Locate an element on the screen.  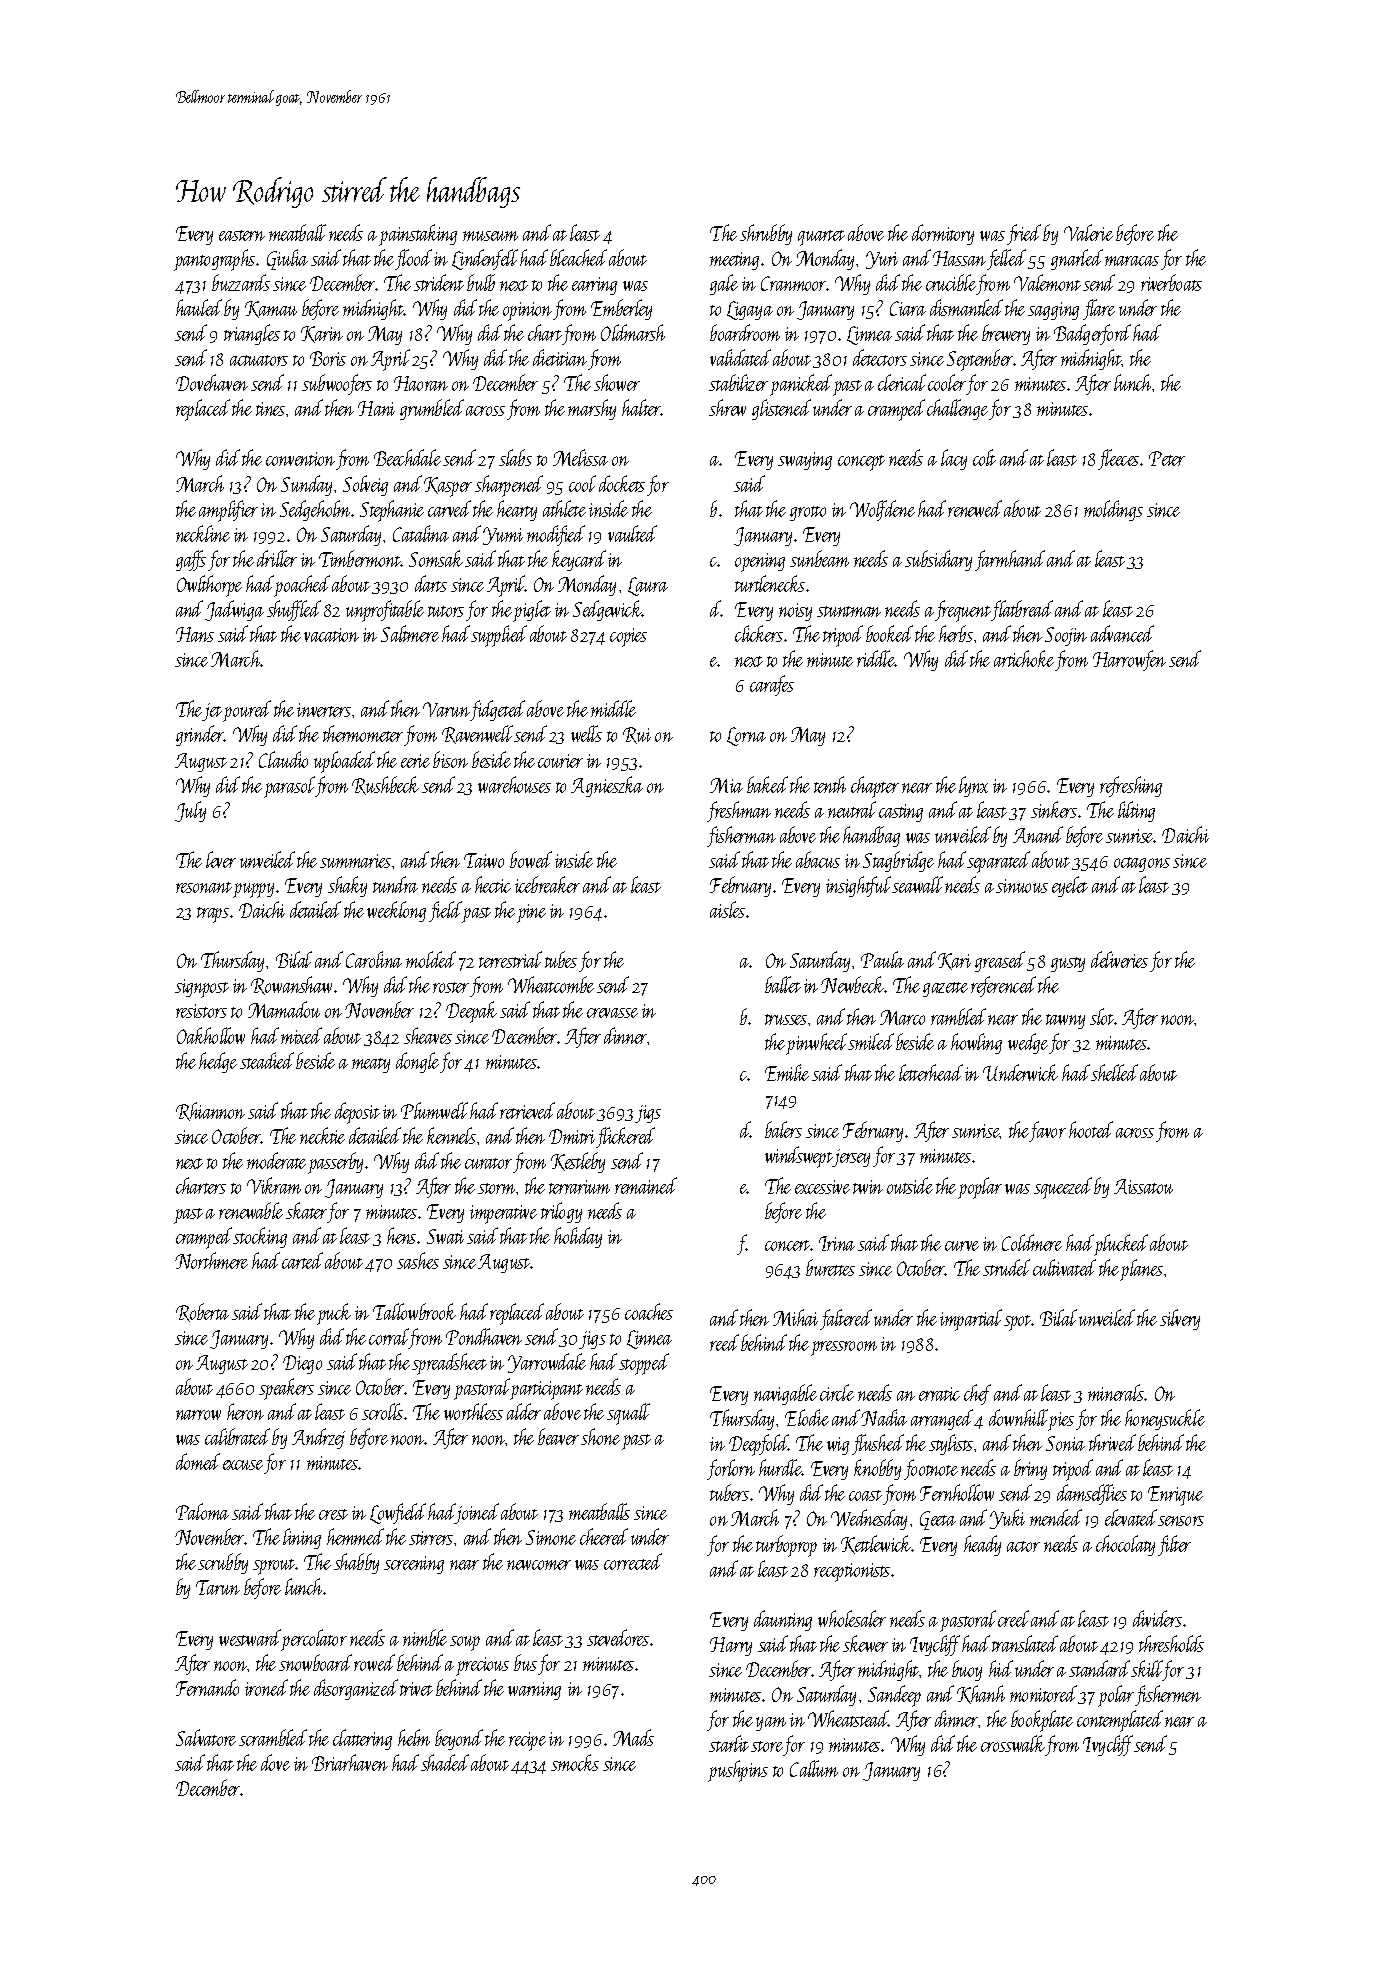
trusses is located at coordinates (786, 1019).
